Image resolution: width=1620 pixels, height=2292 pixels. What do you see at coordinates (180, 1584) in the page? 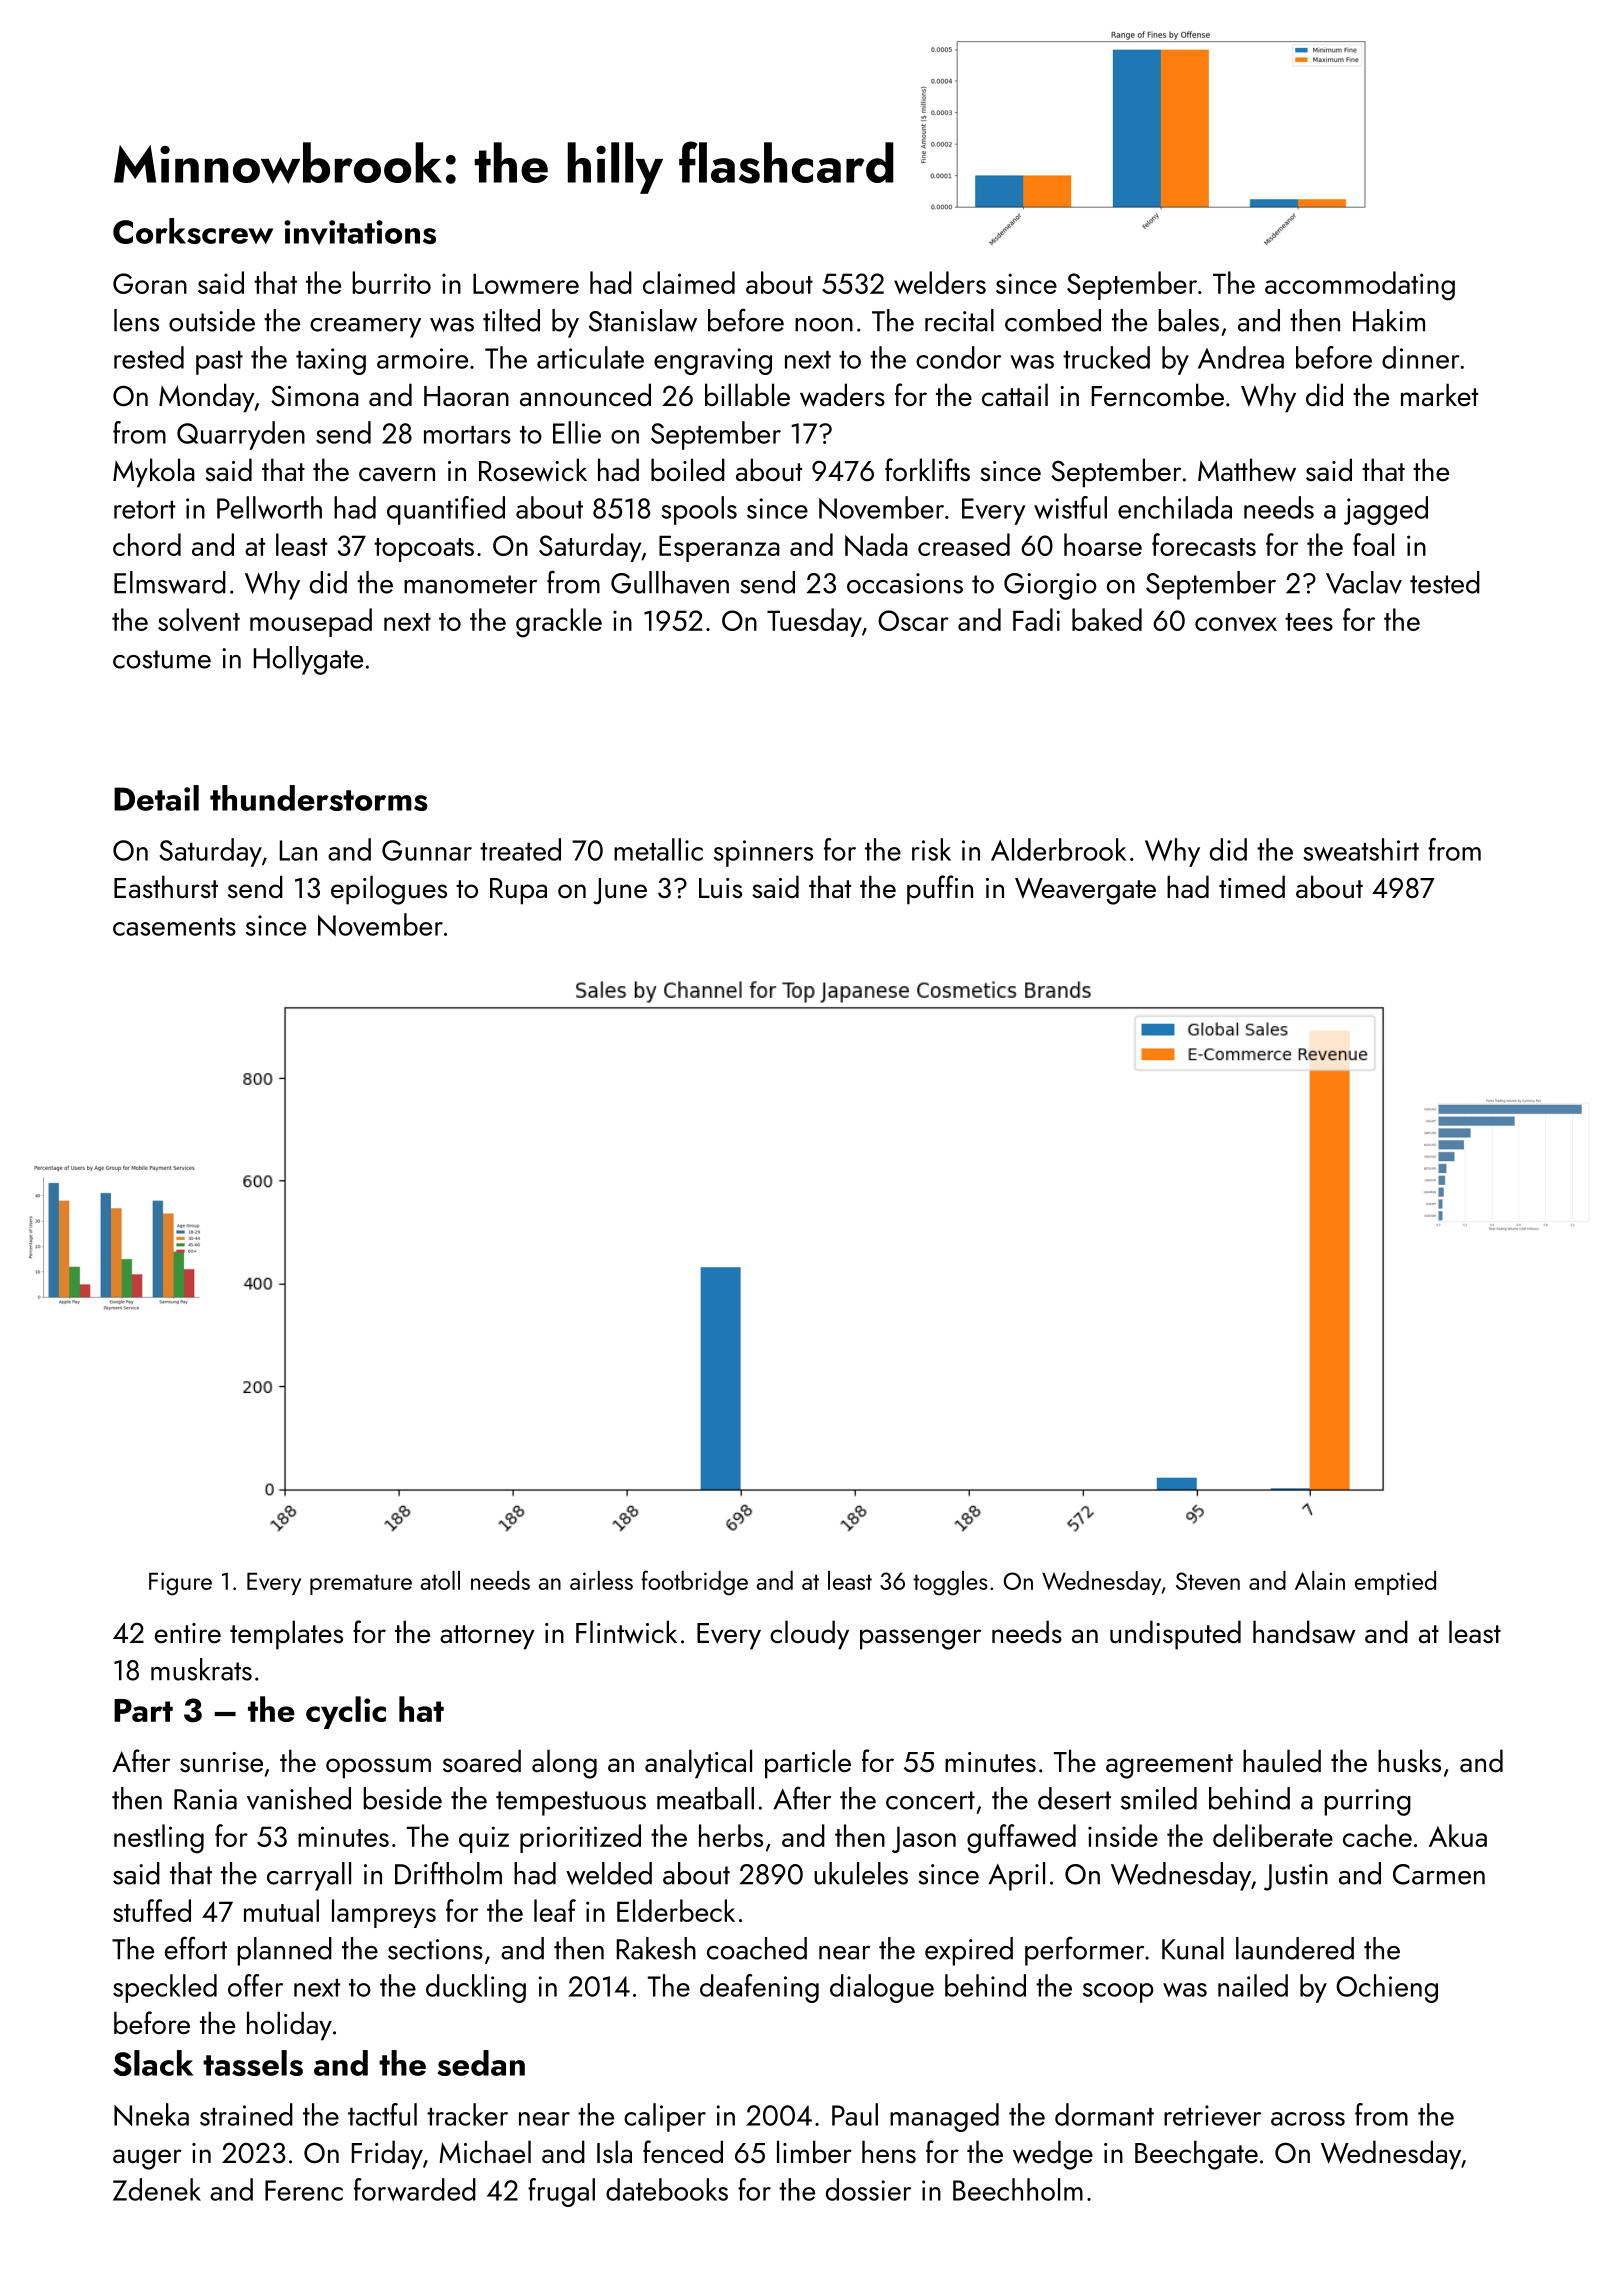
I see `Figure` at bounding box center [180, 1584].
